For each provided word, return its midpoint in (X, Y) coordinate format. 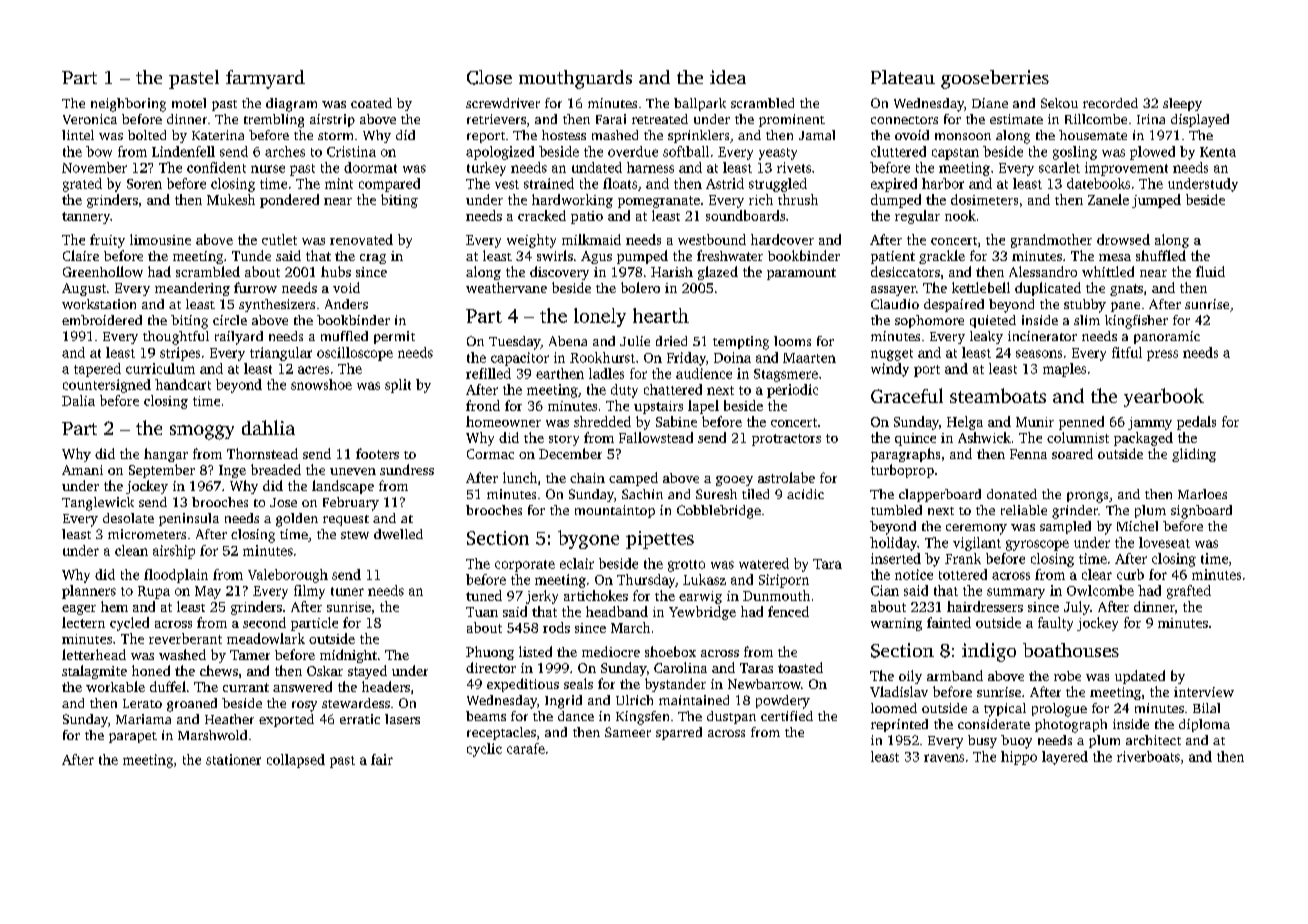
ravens (944, 758)
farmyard (265, 79)
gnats (1126, 290)
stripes (180, 354)
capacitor (520, 359)
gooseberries (995, 79)
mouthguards (575, 79)
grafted (1189, 592)
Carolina (680, 667)
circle (230, 320)
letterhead (94, 654)
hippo (1019, 758)
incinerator (1042, 336)
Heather (229, 719)
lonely (600, 317)
